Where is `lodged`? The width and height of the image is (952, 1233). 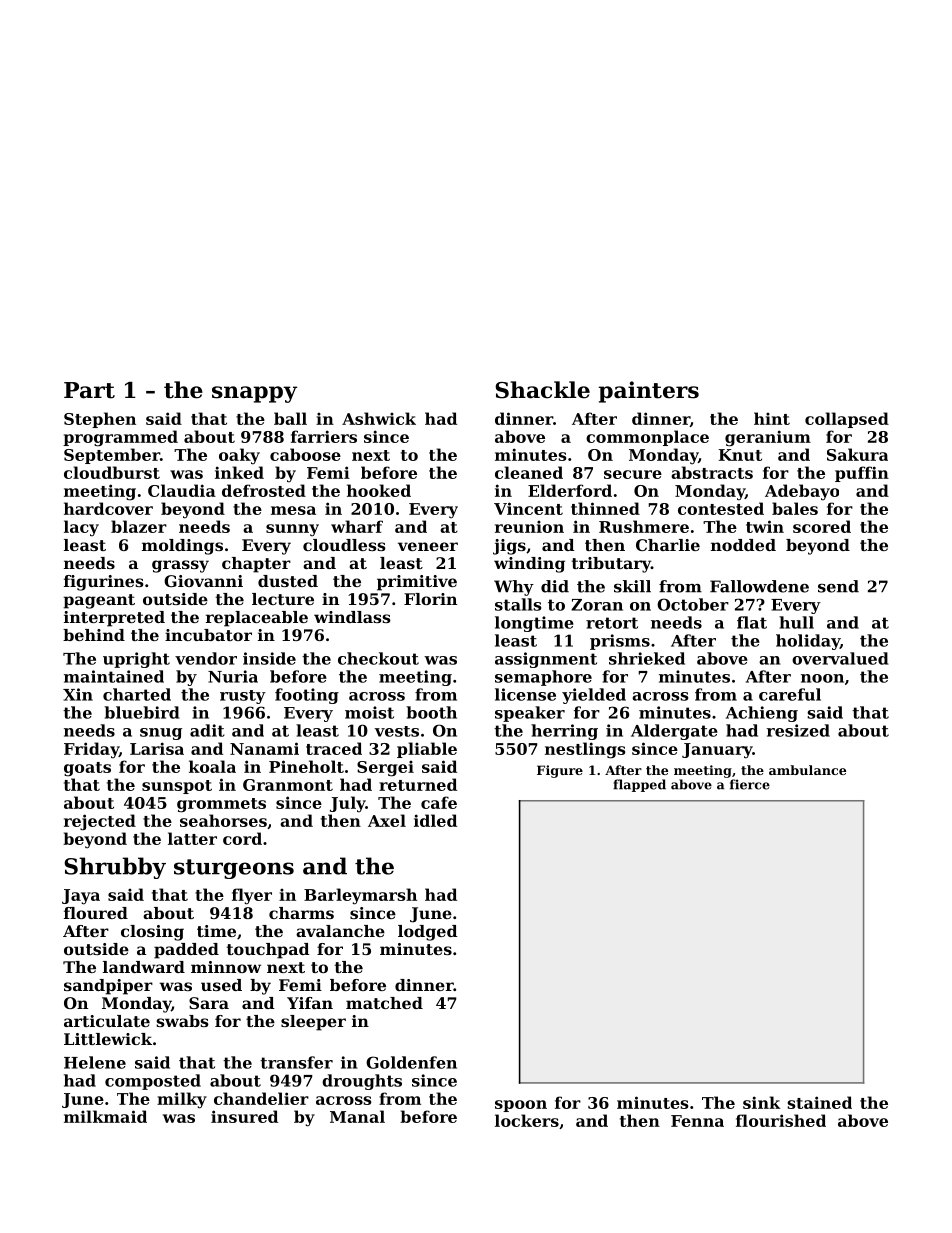
lodged is located at coordinates (427, 933).
